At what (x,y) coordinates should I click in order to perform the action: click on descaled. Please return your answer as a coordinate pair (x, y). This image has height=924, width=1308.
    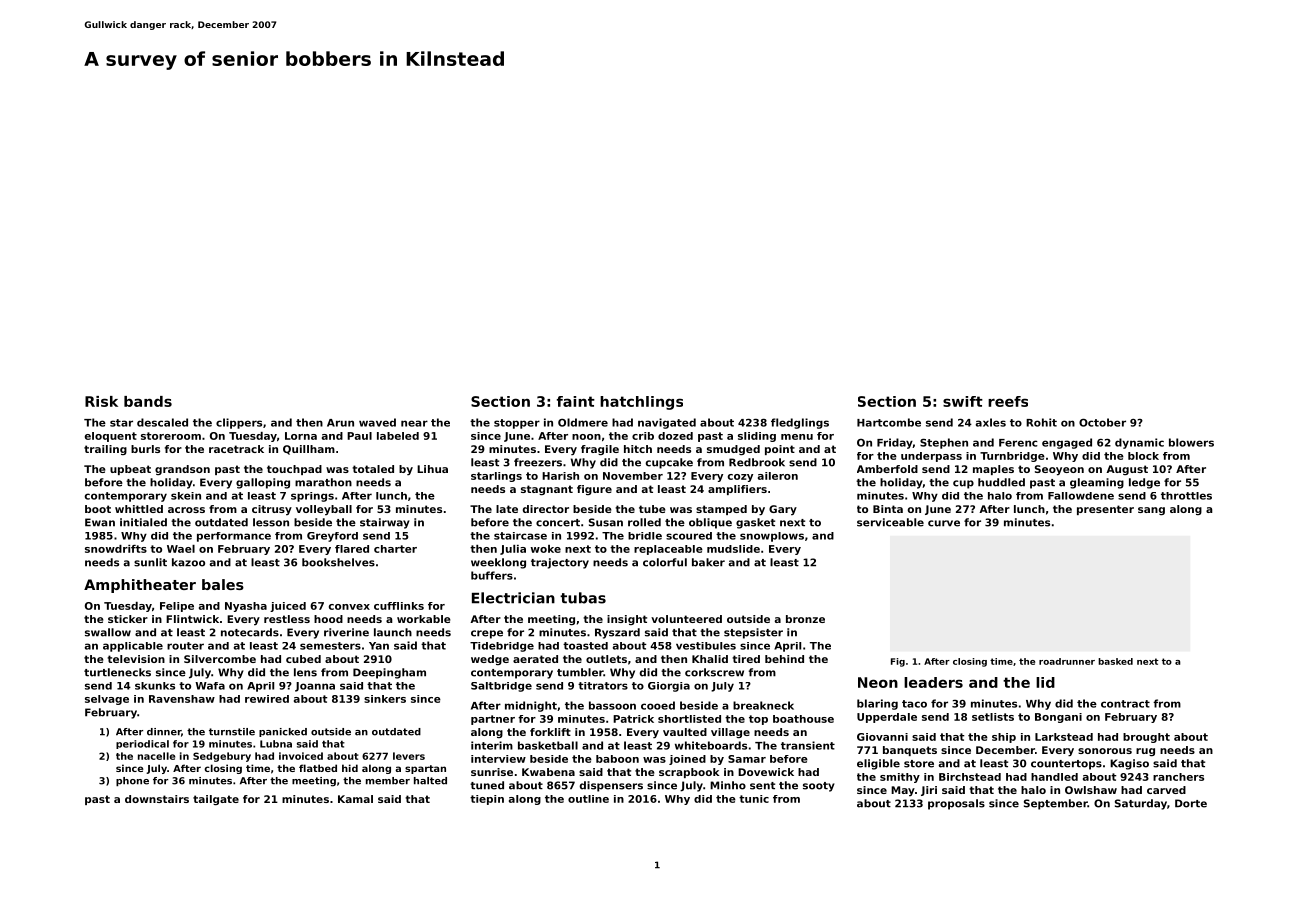
    Looking at the image, I should click on (162, 422).
